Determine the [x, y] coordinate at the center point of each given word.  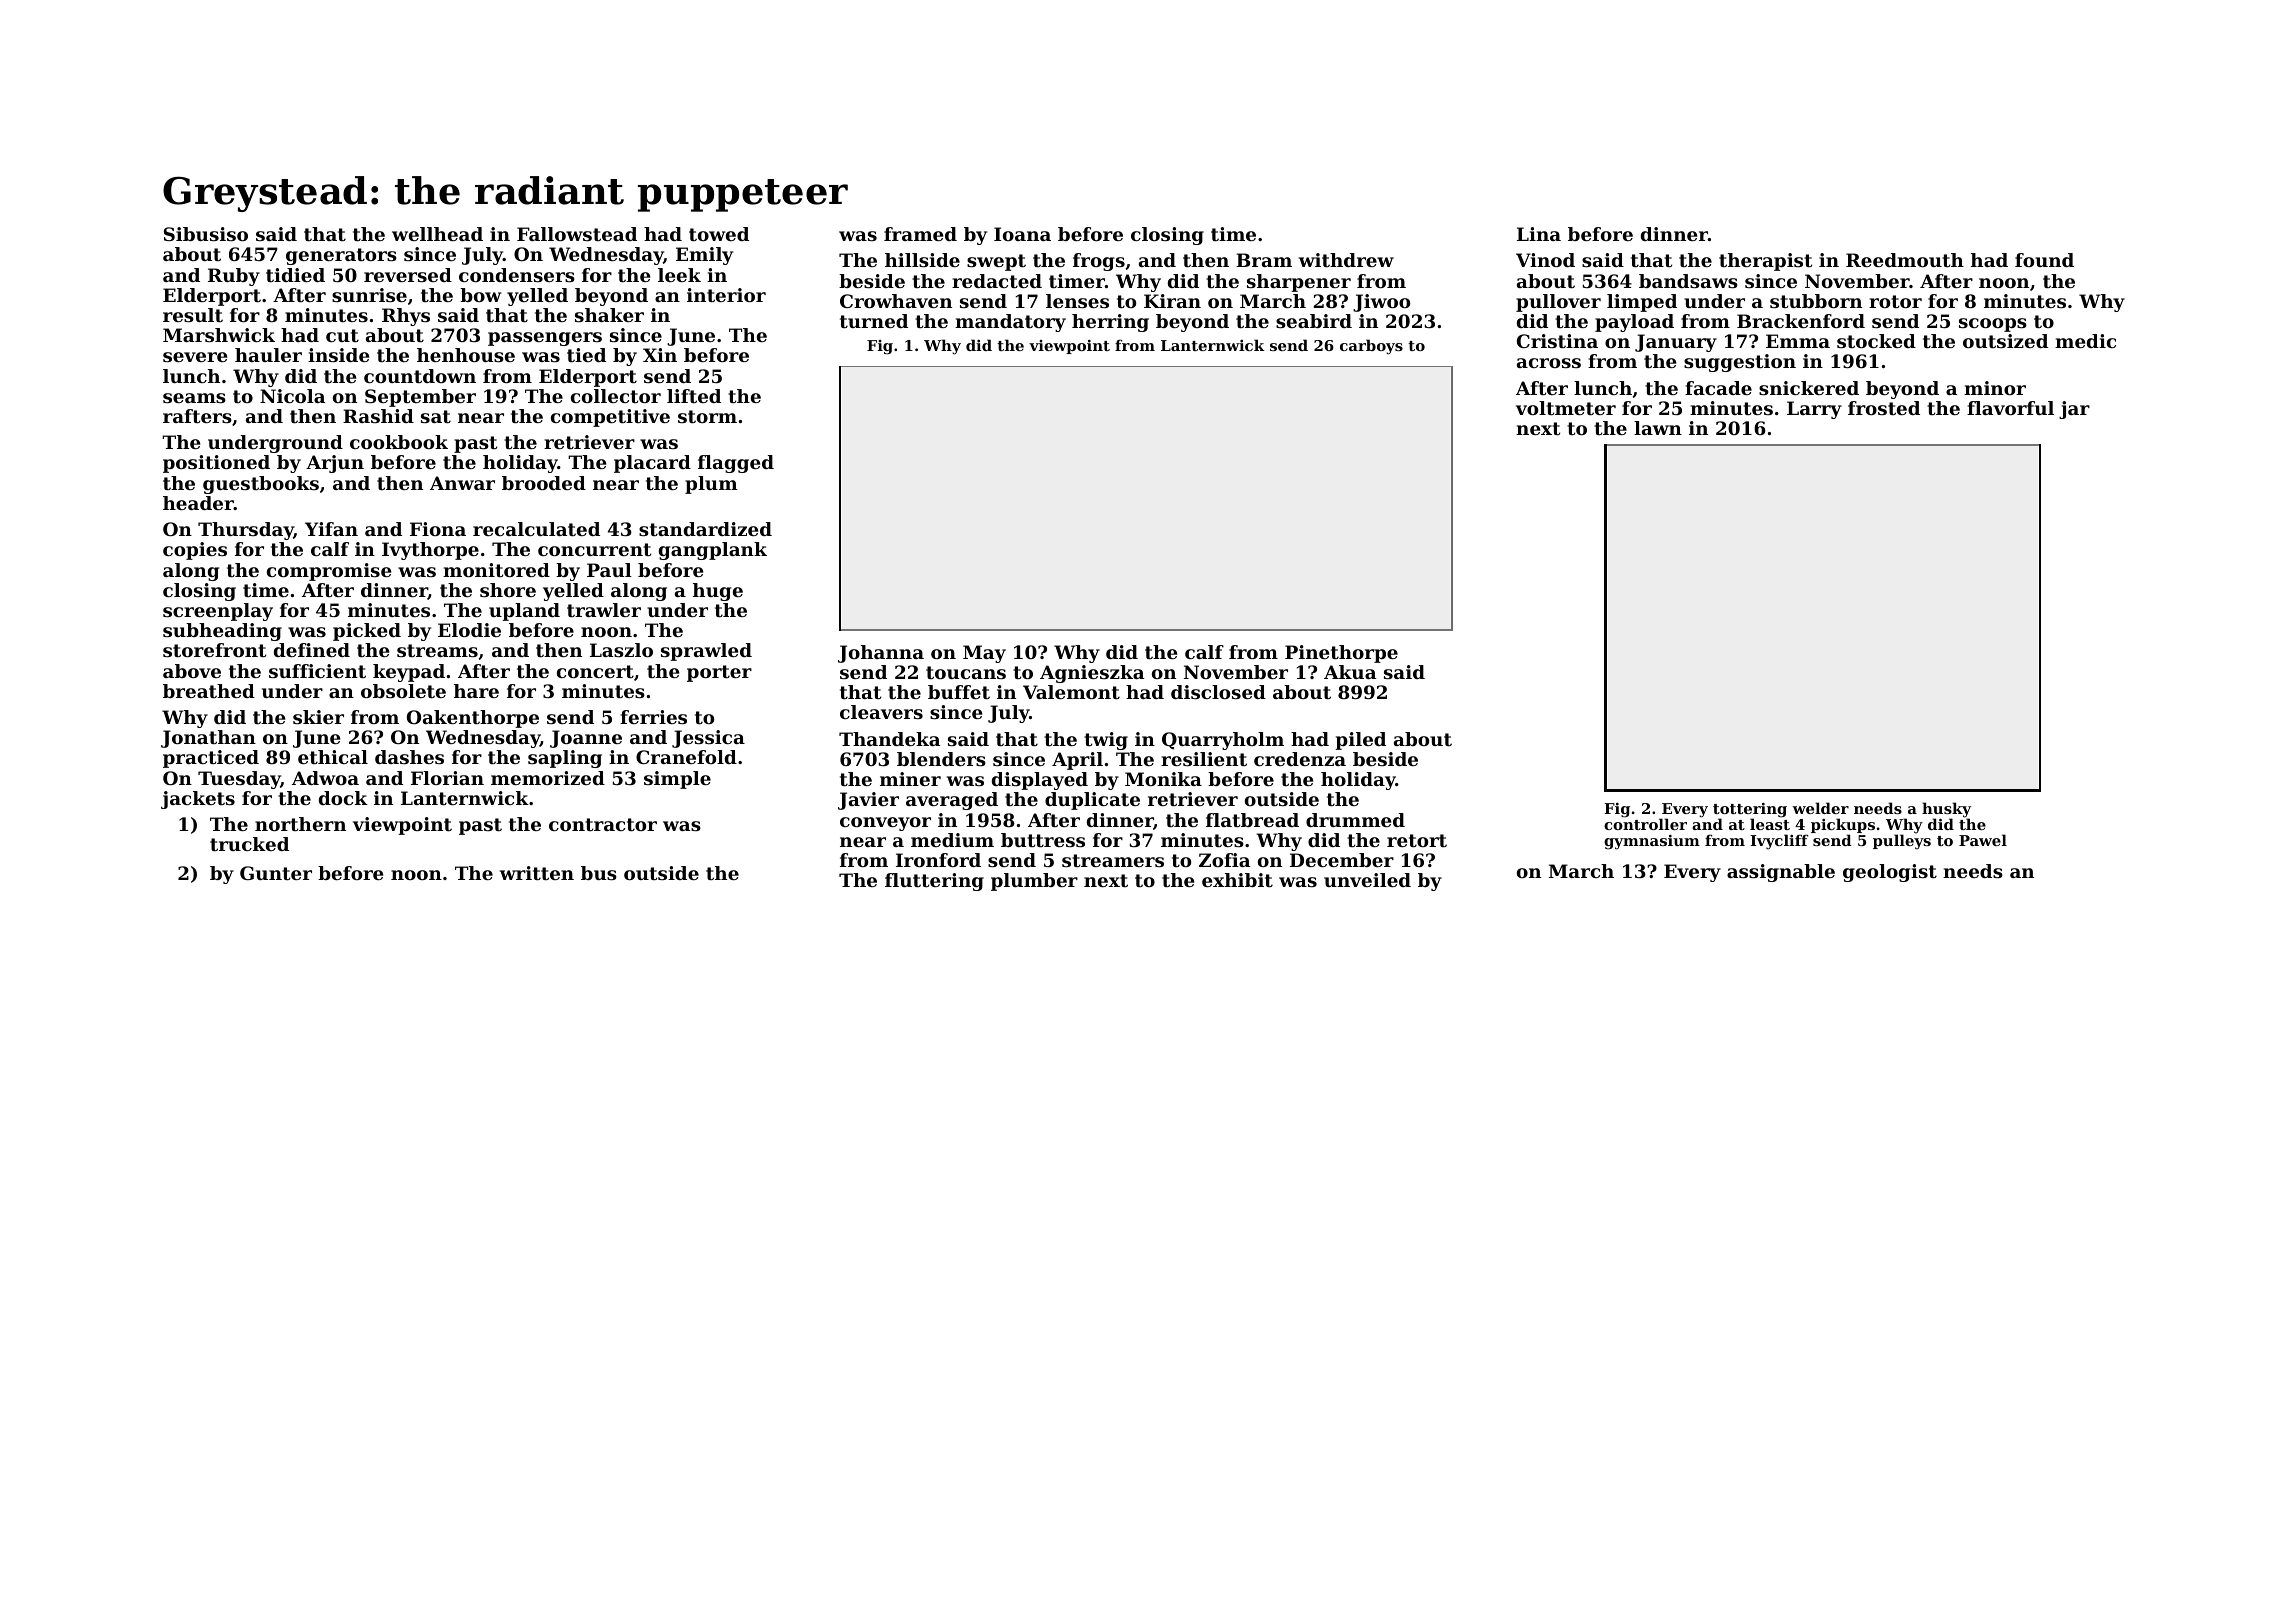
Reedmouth [1905, 260]
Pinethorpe [1341, 654]
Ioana [1022, 234]
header [198, 503]
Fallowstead [577, 234]
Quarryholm [1223, 741]
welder [1820, 808]
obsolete [403, 691]
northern [300, 824]
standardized [705, 529]
